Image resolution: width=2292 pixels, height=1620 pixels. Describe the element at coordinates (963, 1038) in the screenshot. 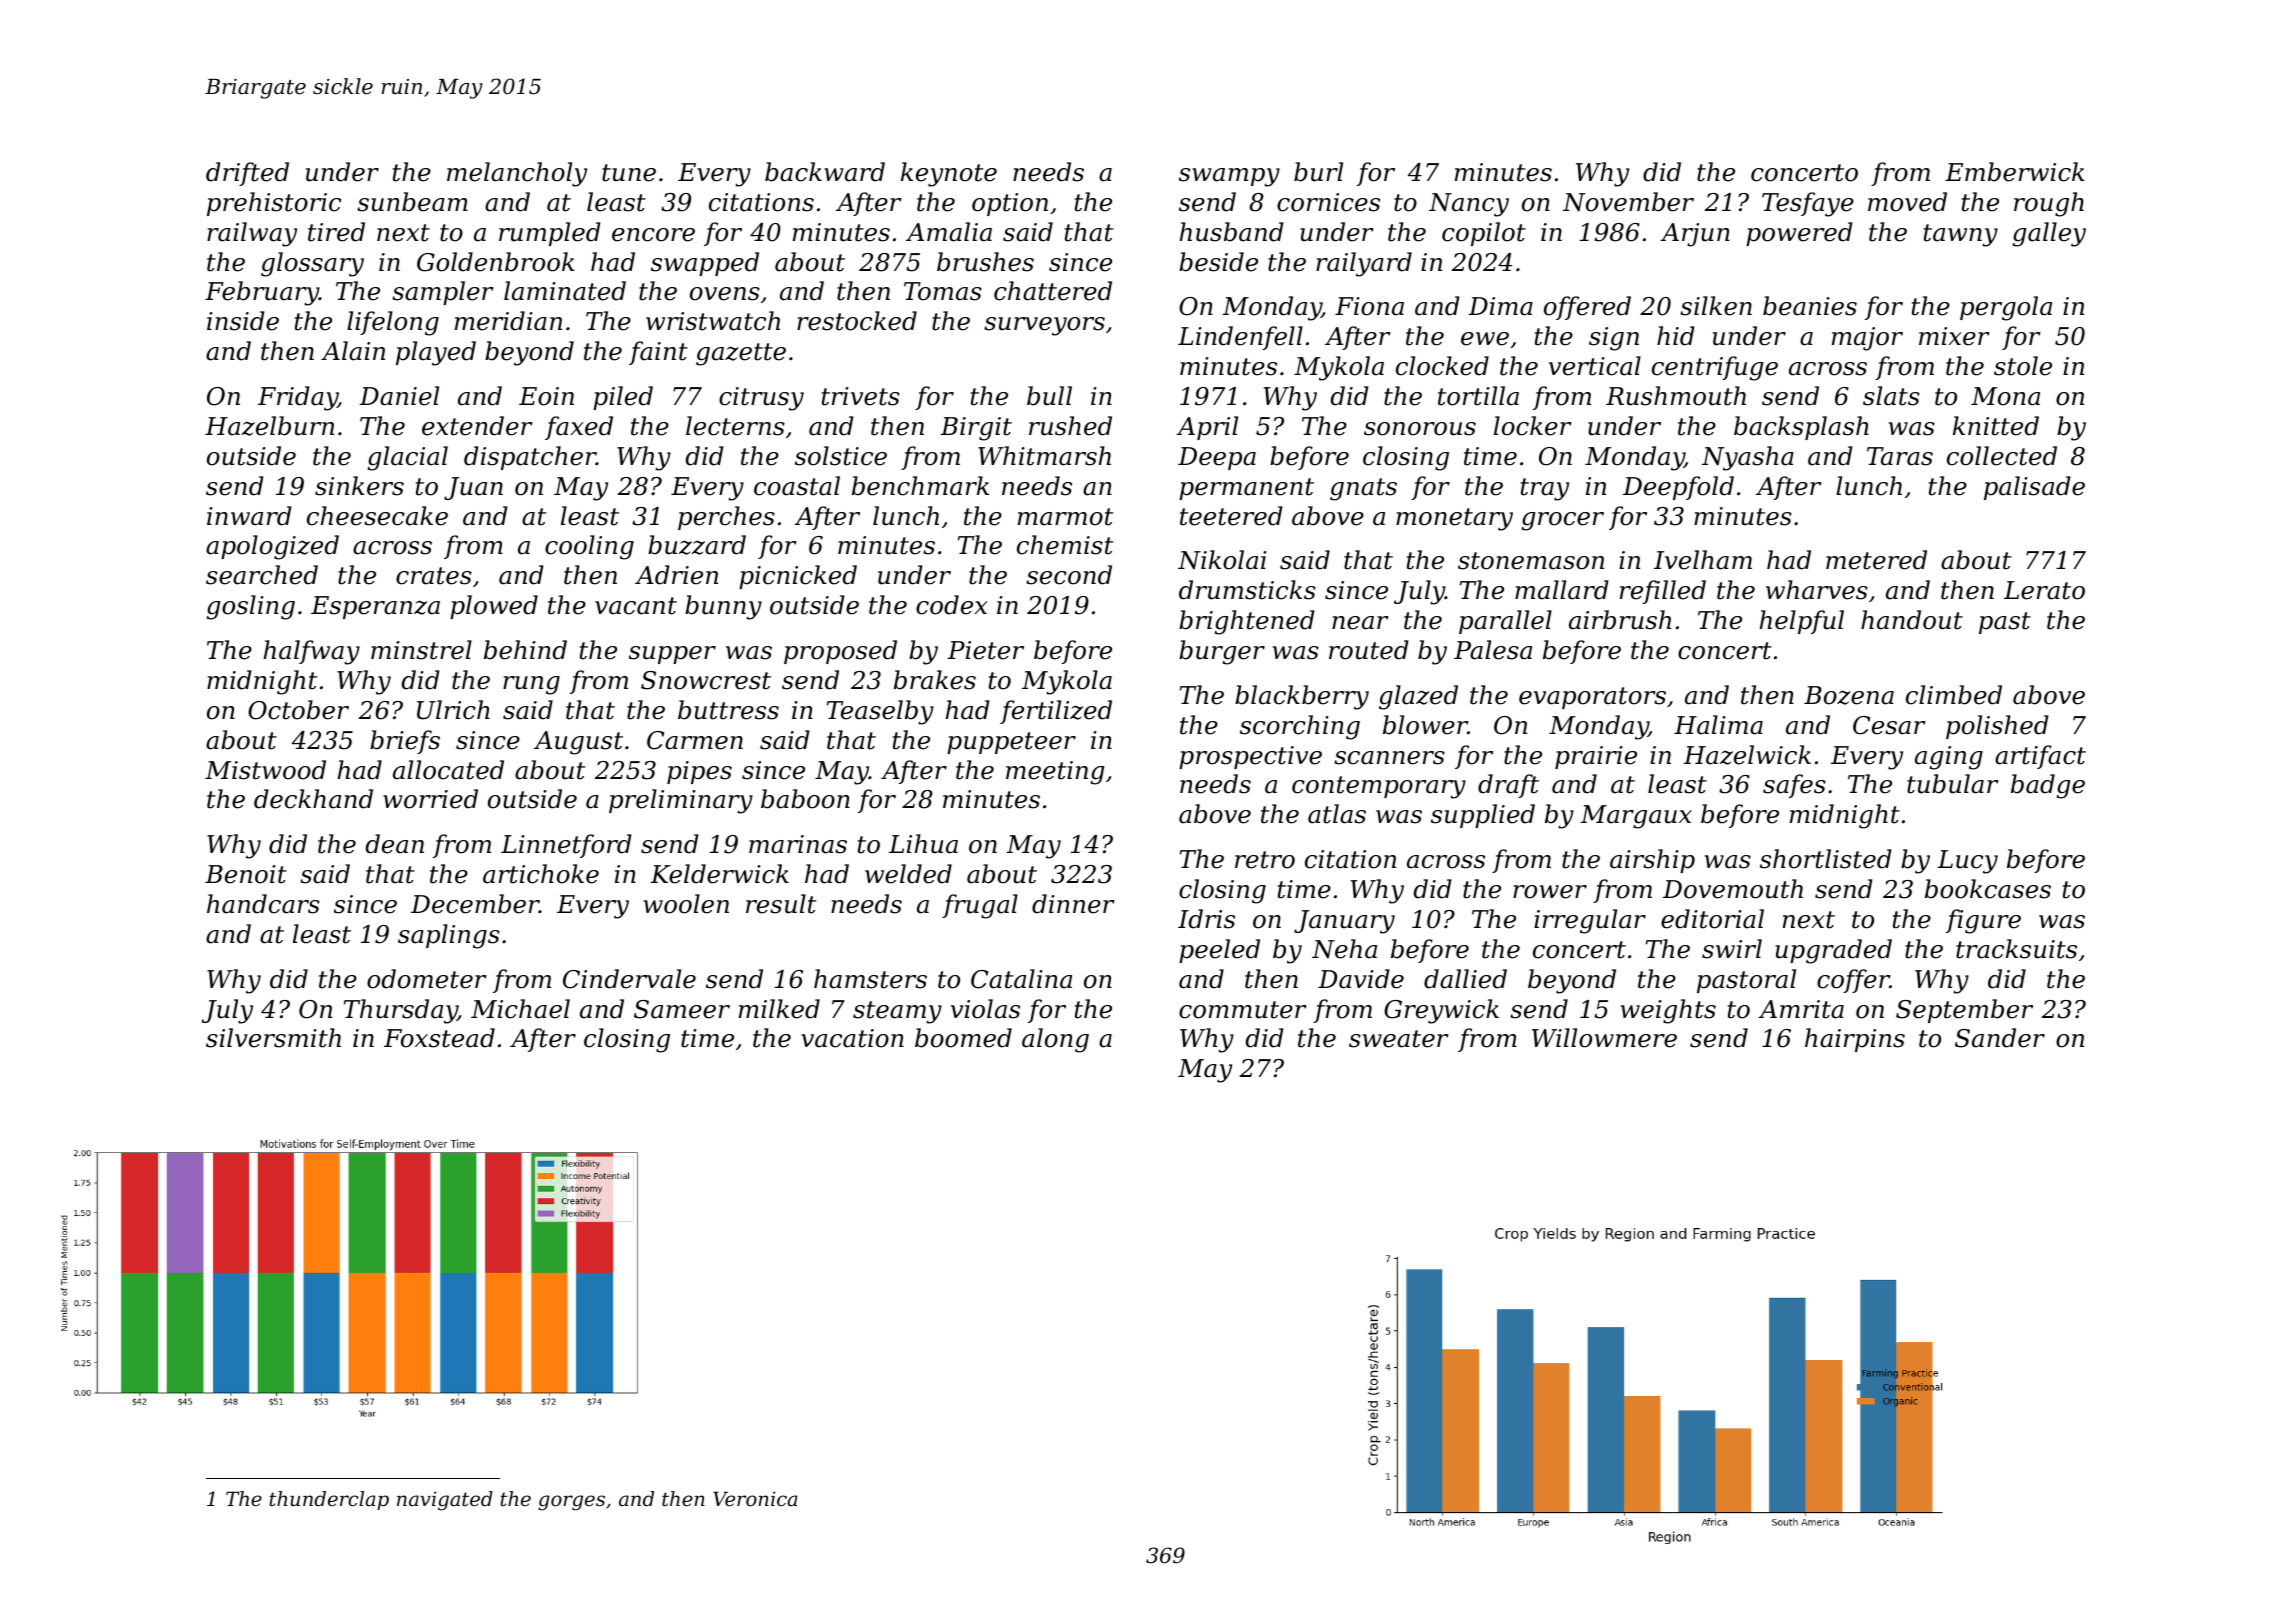

I see `boomed` at that location.
